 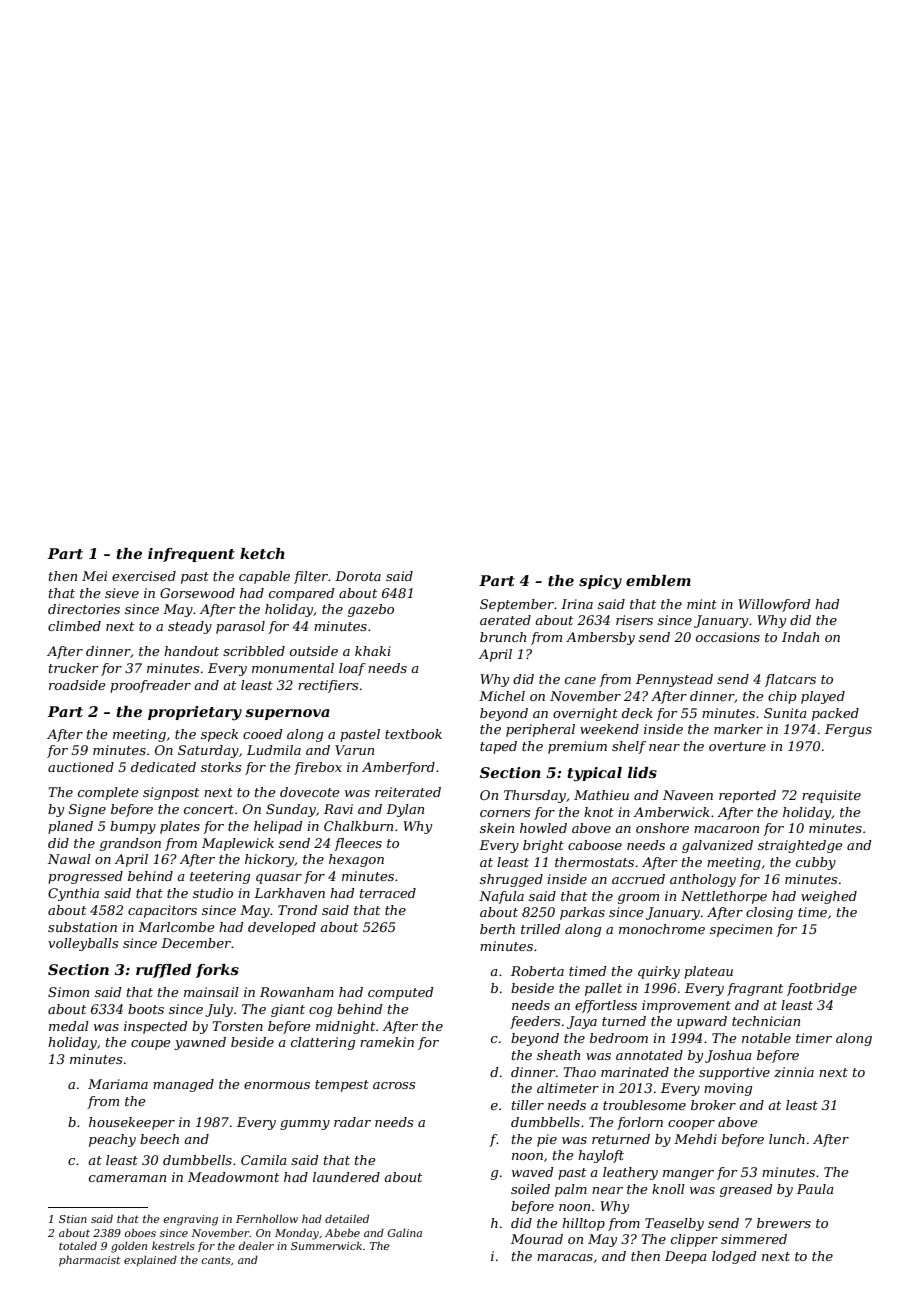 What do you see at coordinates (640, 1123) in the screenshot?
I see `forlorn` at bounding box center [640, 1123].
